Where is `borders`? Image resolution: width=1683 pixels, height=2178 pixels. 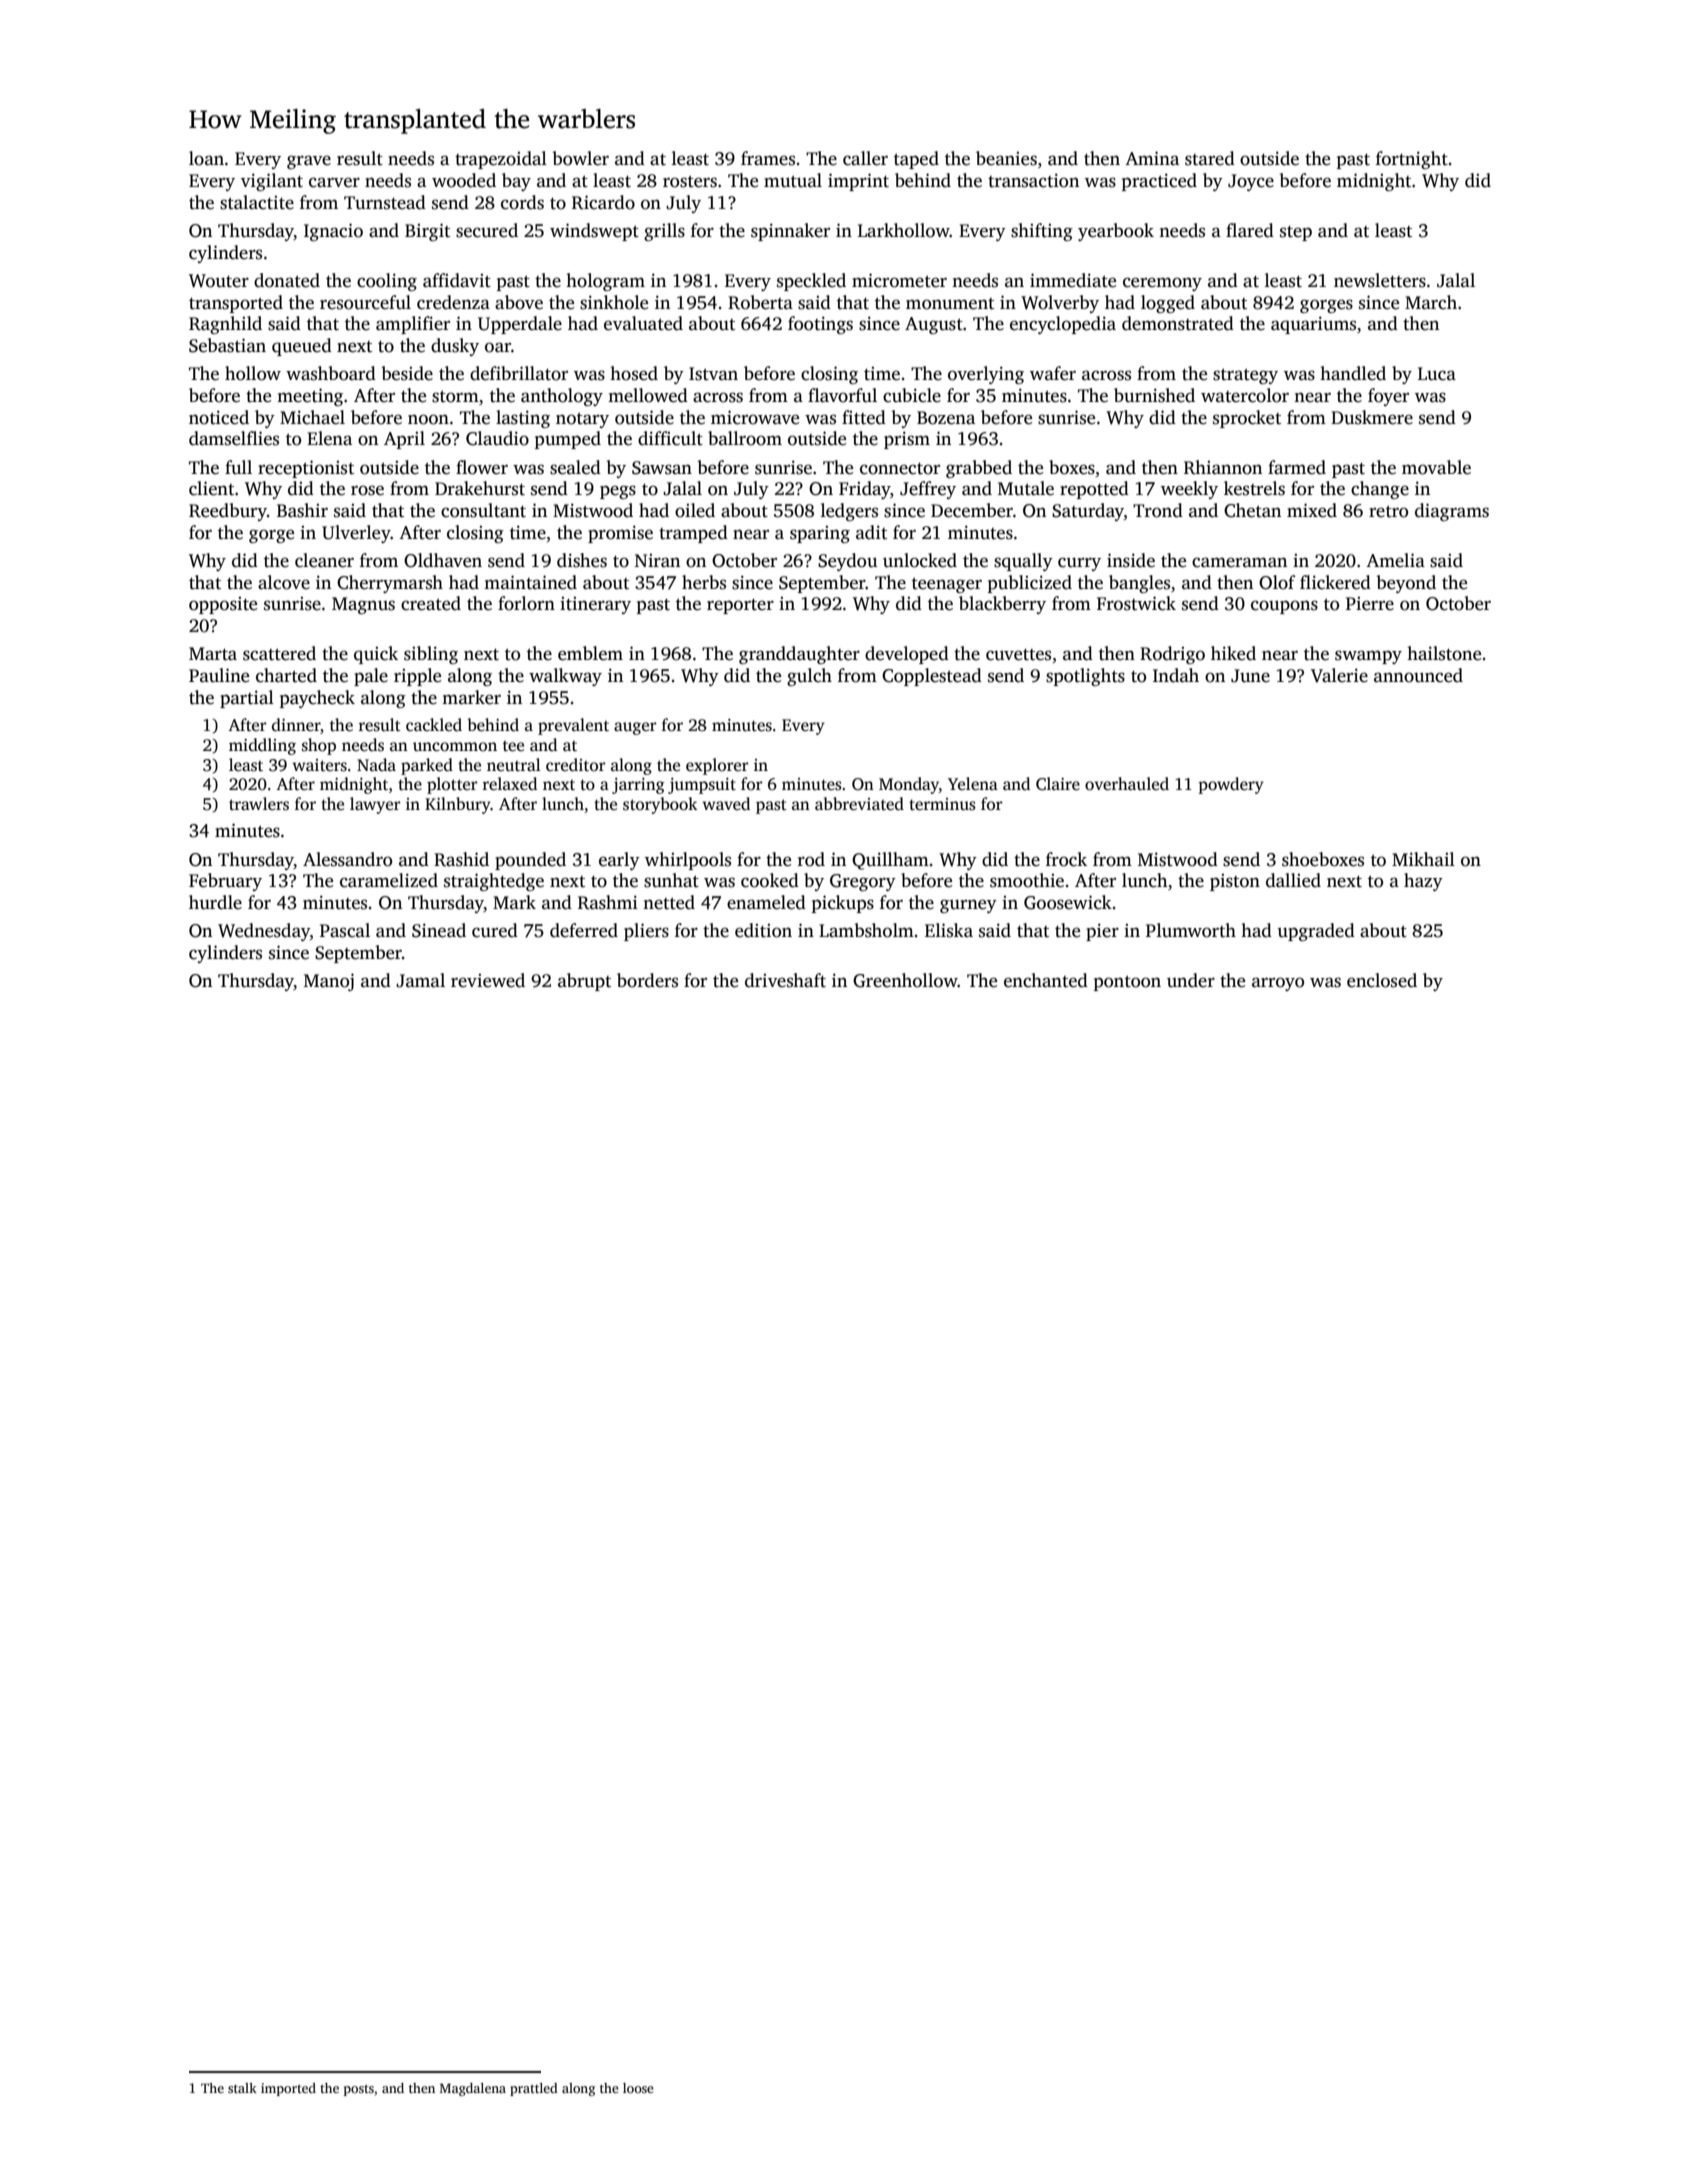 borders is located at coordinates (647, 980).
